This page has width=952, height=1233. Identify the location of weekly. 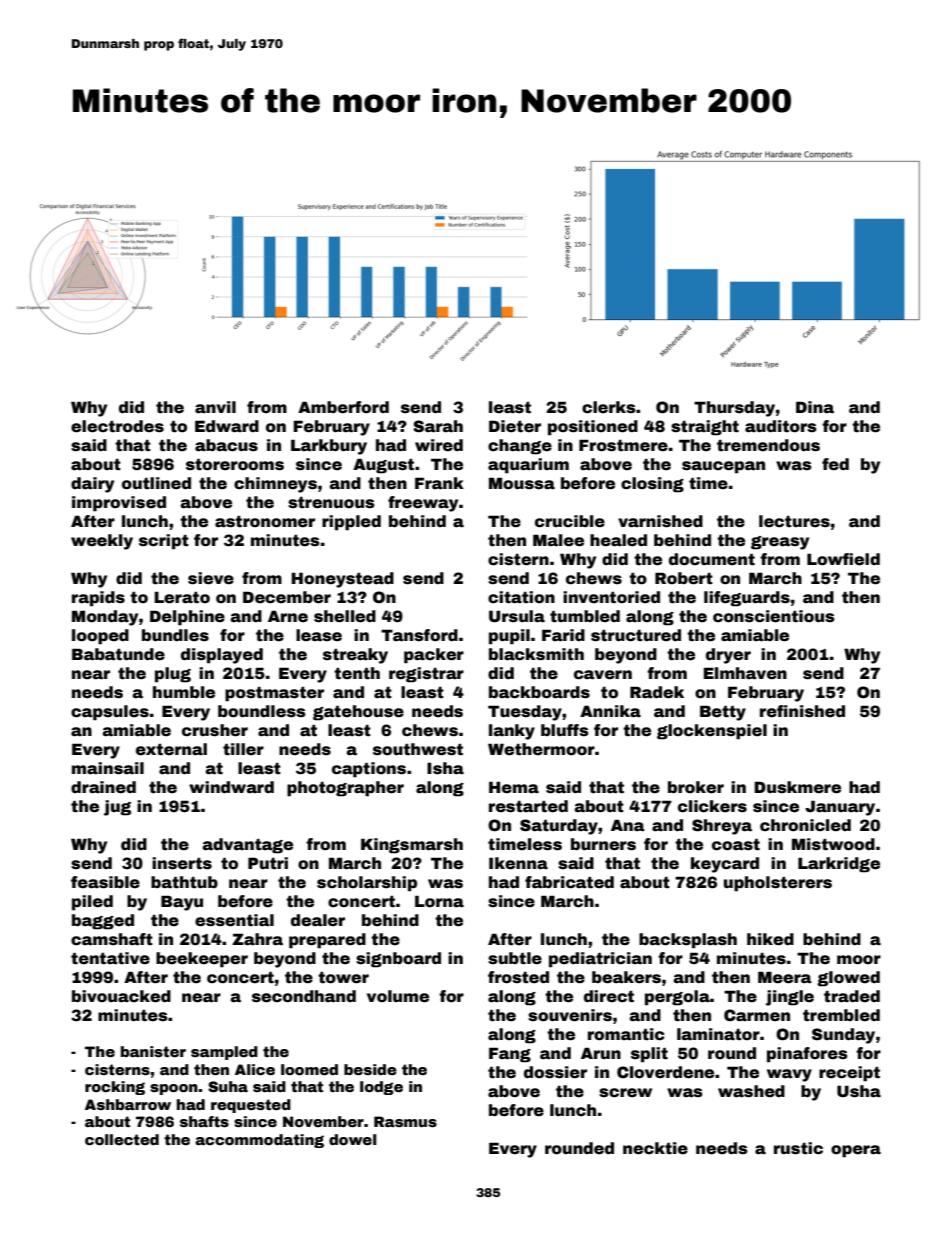
(102, 542).
